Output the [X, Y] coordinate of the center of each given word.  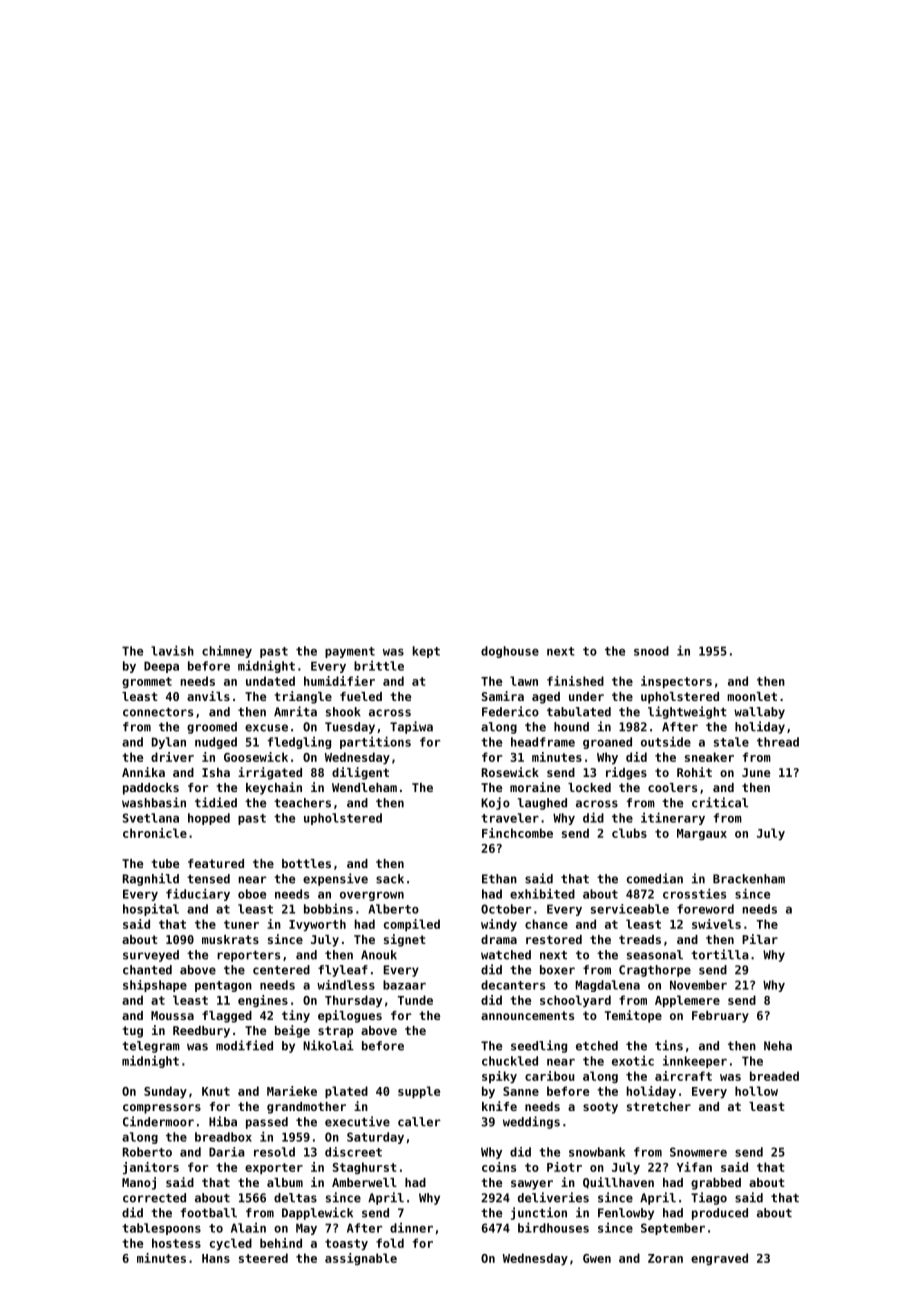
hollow [756, 1091]
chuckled [510, 1061]
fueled [361, 696]
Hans [216, 1258]
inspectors [676, 682]
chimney [227, 651]
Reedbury [201, 1032]
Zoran [665, 1258]
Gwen [597, 1258]
